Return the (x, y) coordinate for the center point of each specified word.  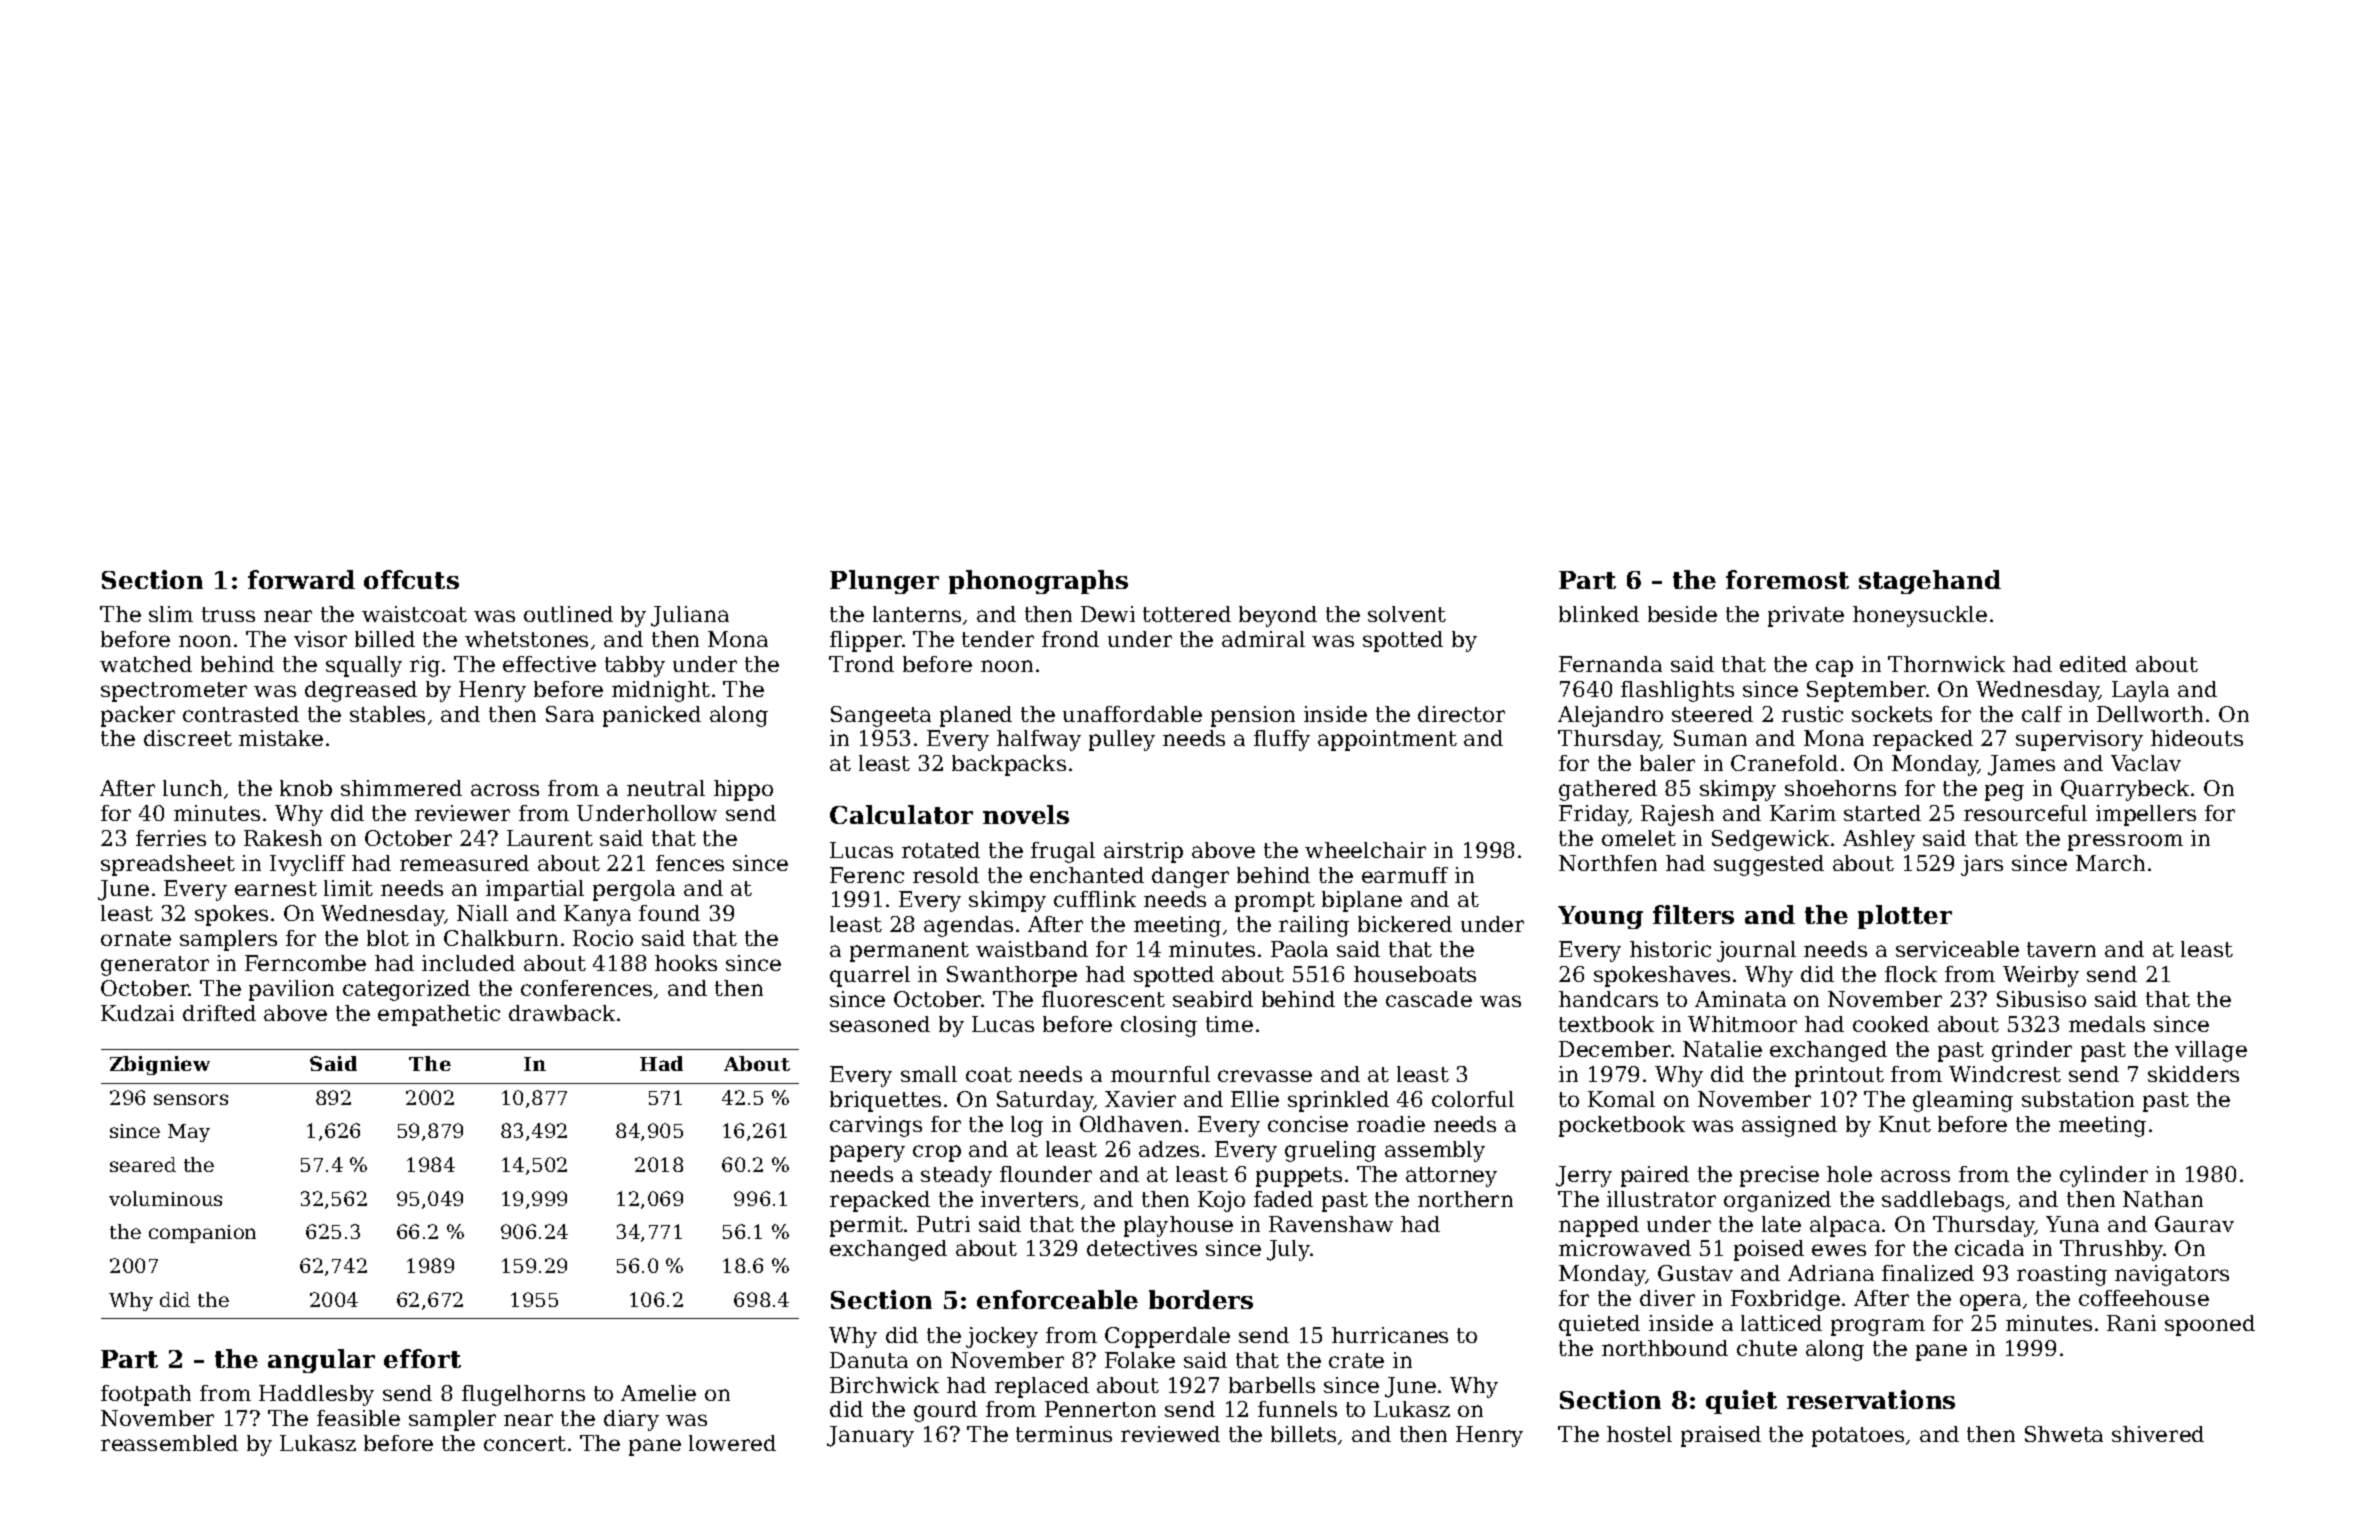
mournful (1160, 1074)
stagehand (1930, 582)
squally (364, 666)
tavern (2061, 949)
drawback (562, 1013)
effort (422, 1358)
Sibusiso (2041, 999)
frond (1070, 639)
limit (348, 888)
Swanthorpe (1012, 976)
